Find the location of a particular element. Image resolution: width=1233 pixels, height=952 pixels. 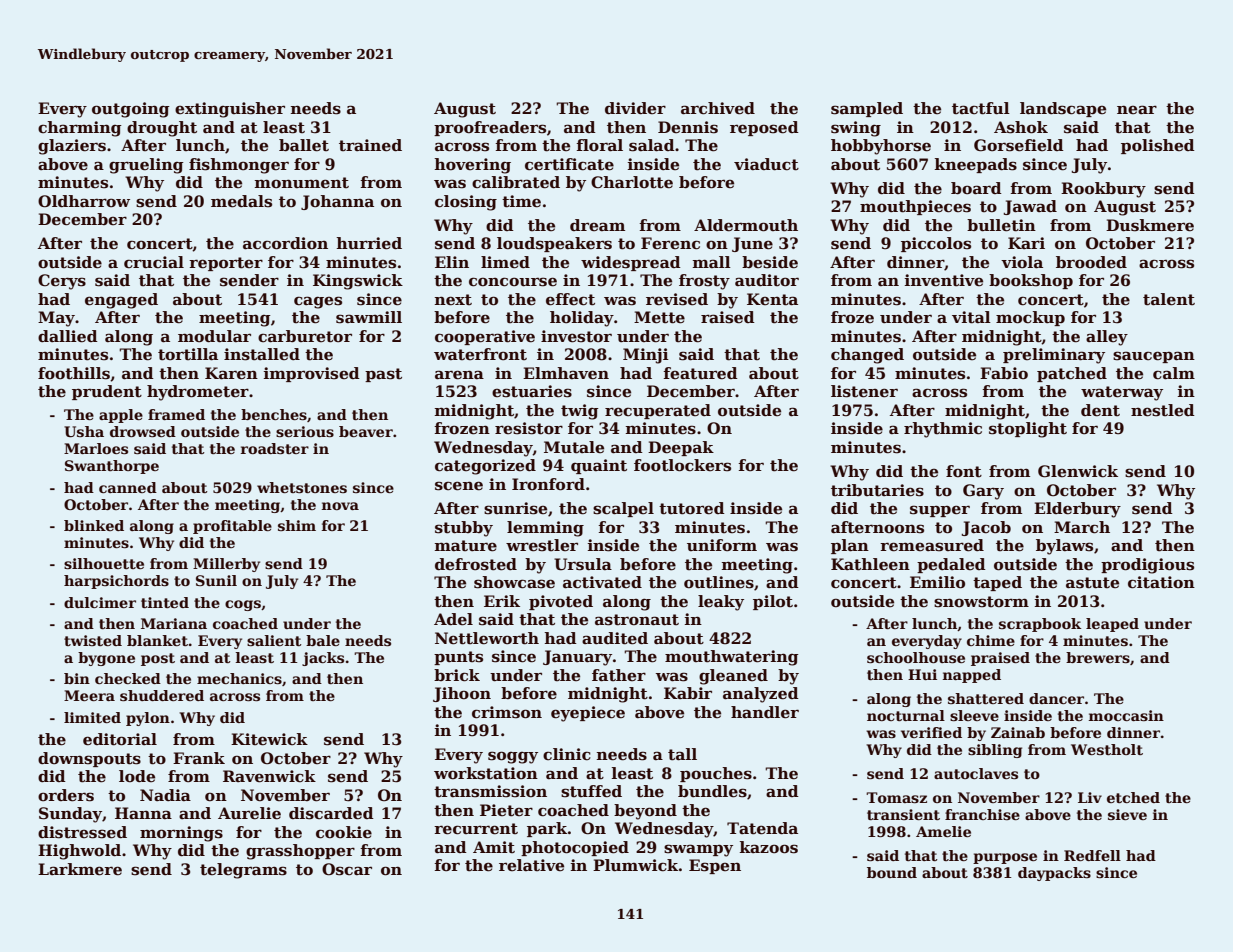

inventive is located at coordinates (944, 280).
